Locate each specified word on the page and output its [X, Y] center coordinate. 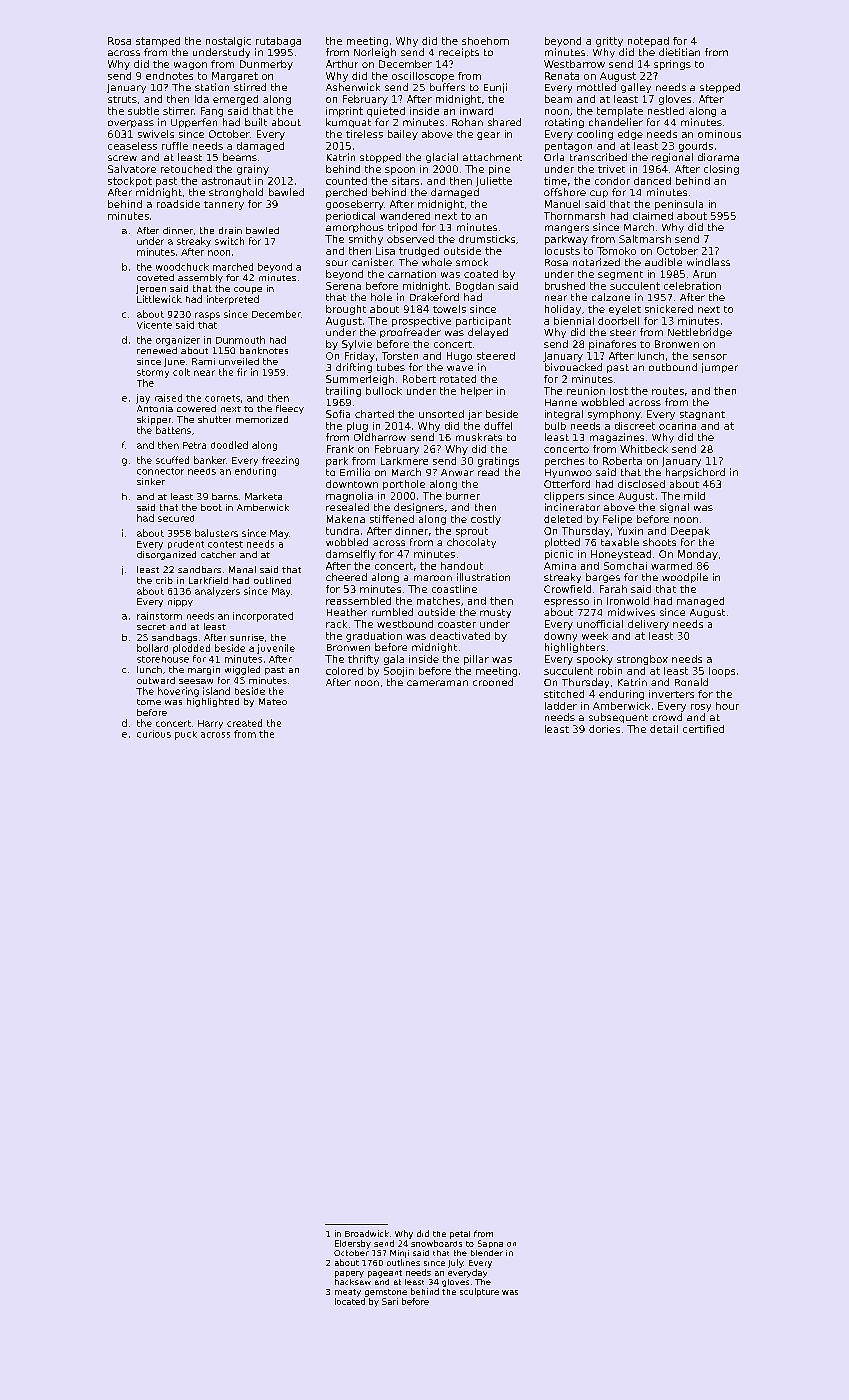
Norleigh [375, 53]
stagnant [702, 415]
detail [664, 729]
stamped [158, 42]
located [350, 1301]
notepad [648, 42]
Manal [242, 569]
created [244, 723]
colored [344, 671]
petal [460, 1235]
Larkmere [404, 461]
